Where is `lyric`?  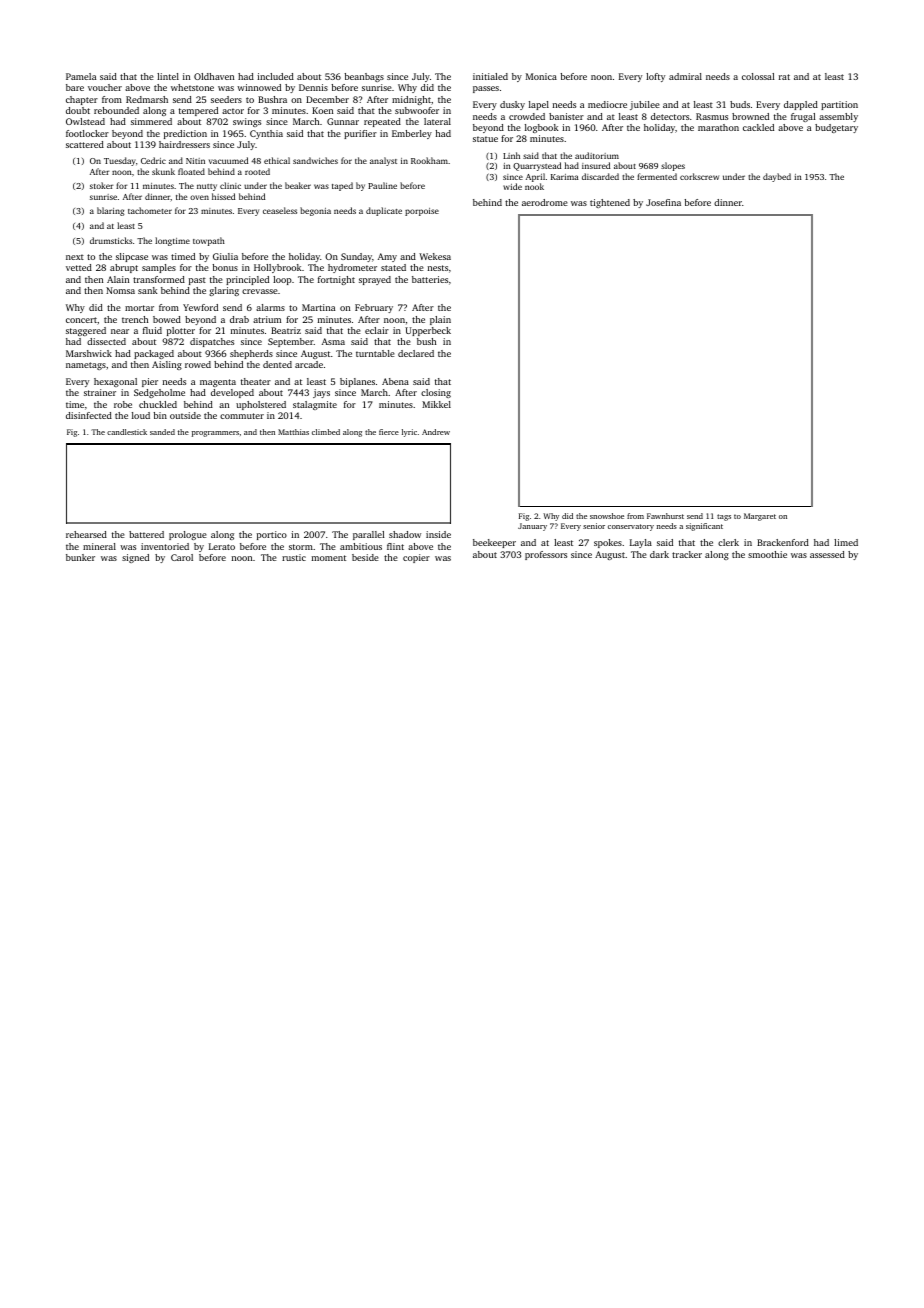
lyric is located at coordinates (409, 433).
